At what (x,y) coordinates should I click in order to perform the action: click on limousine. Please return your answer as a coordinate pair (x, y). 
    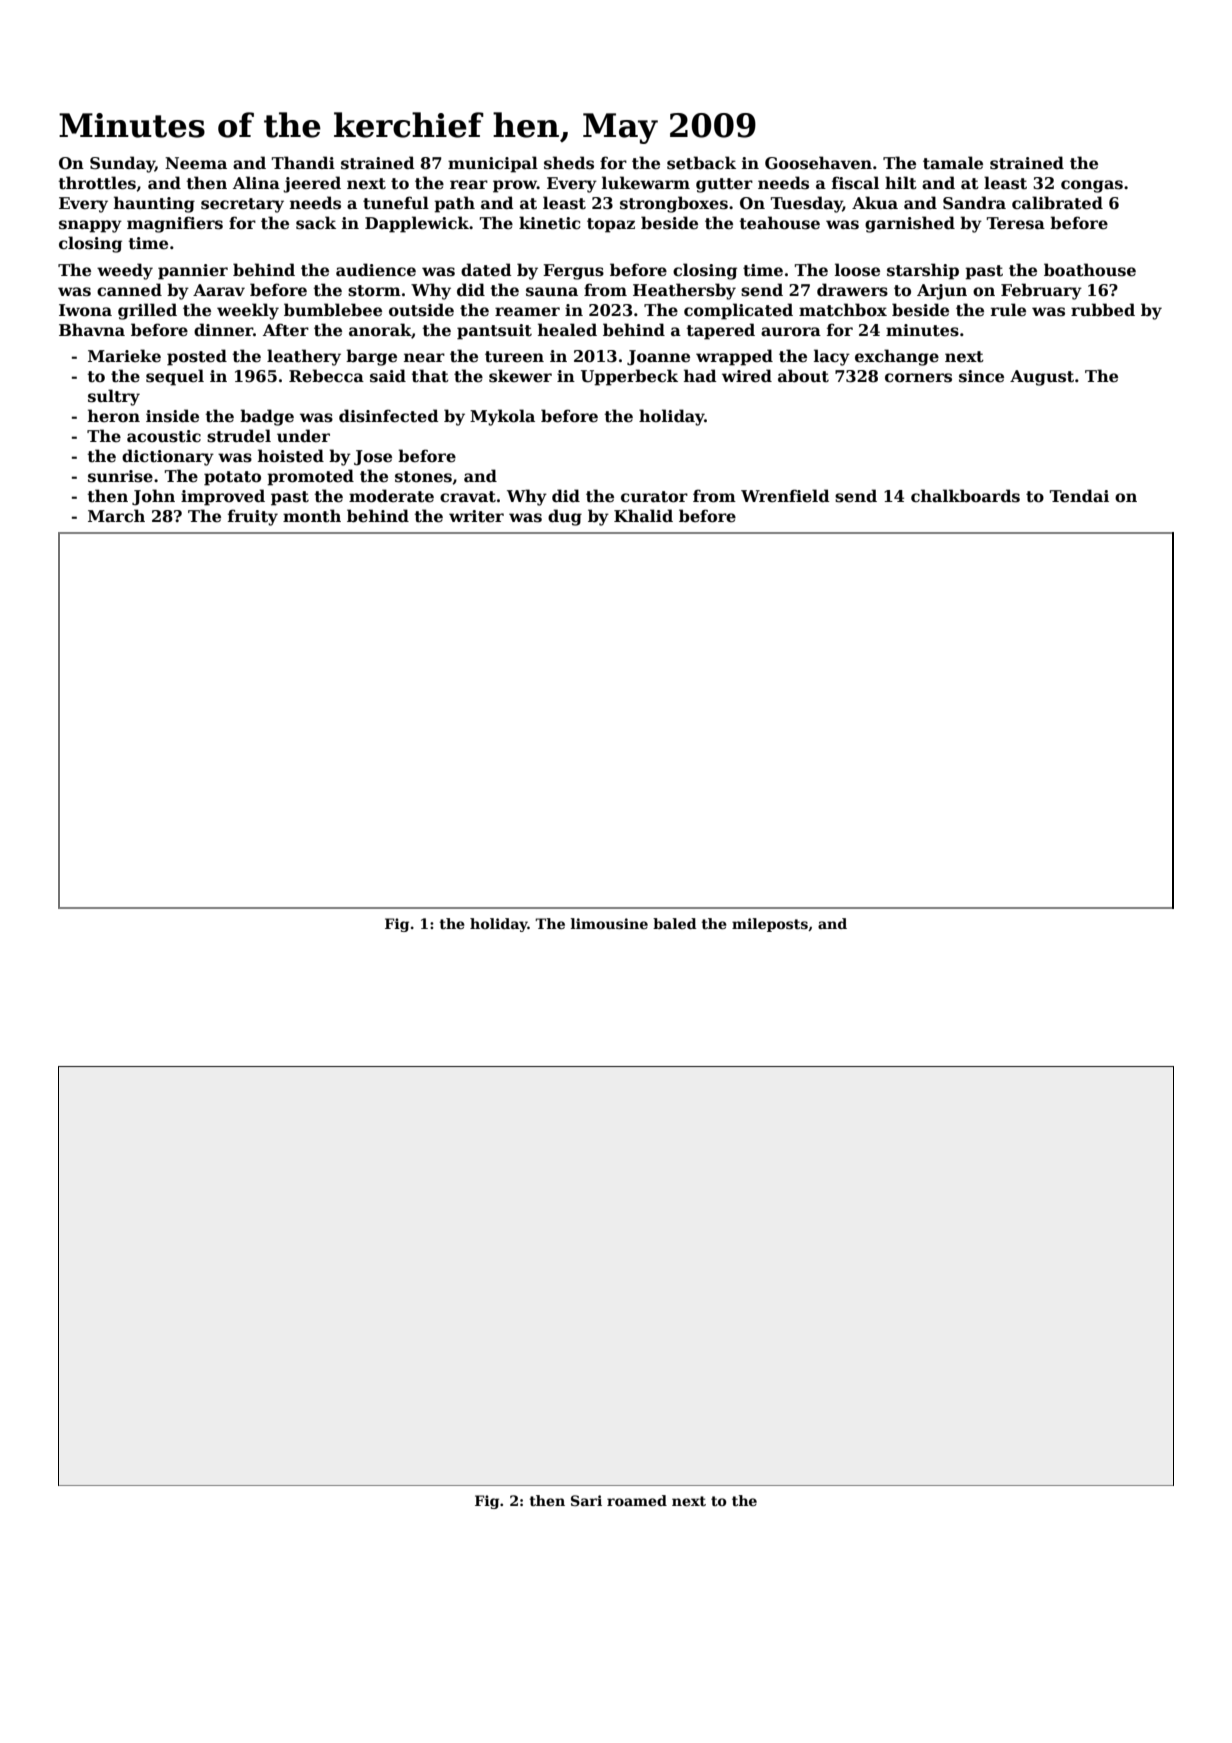
    Looking at the image, I should click on (609, 923).
